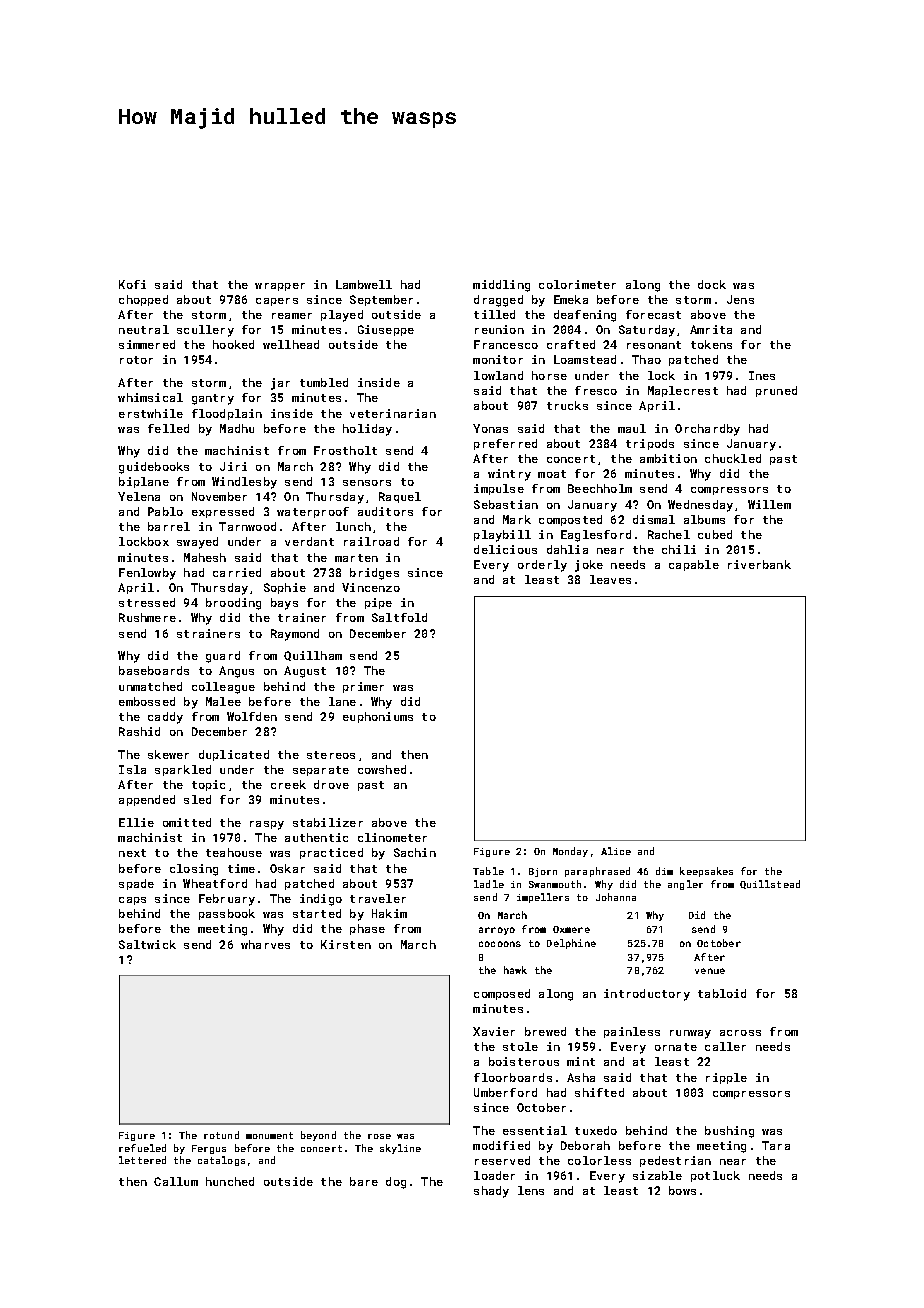 This page has width=924, height=1308. What do you see at coordinates (142, 1148) in the page?
I see `refueled` at bounding box center [142, 1148].
